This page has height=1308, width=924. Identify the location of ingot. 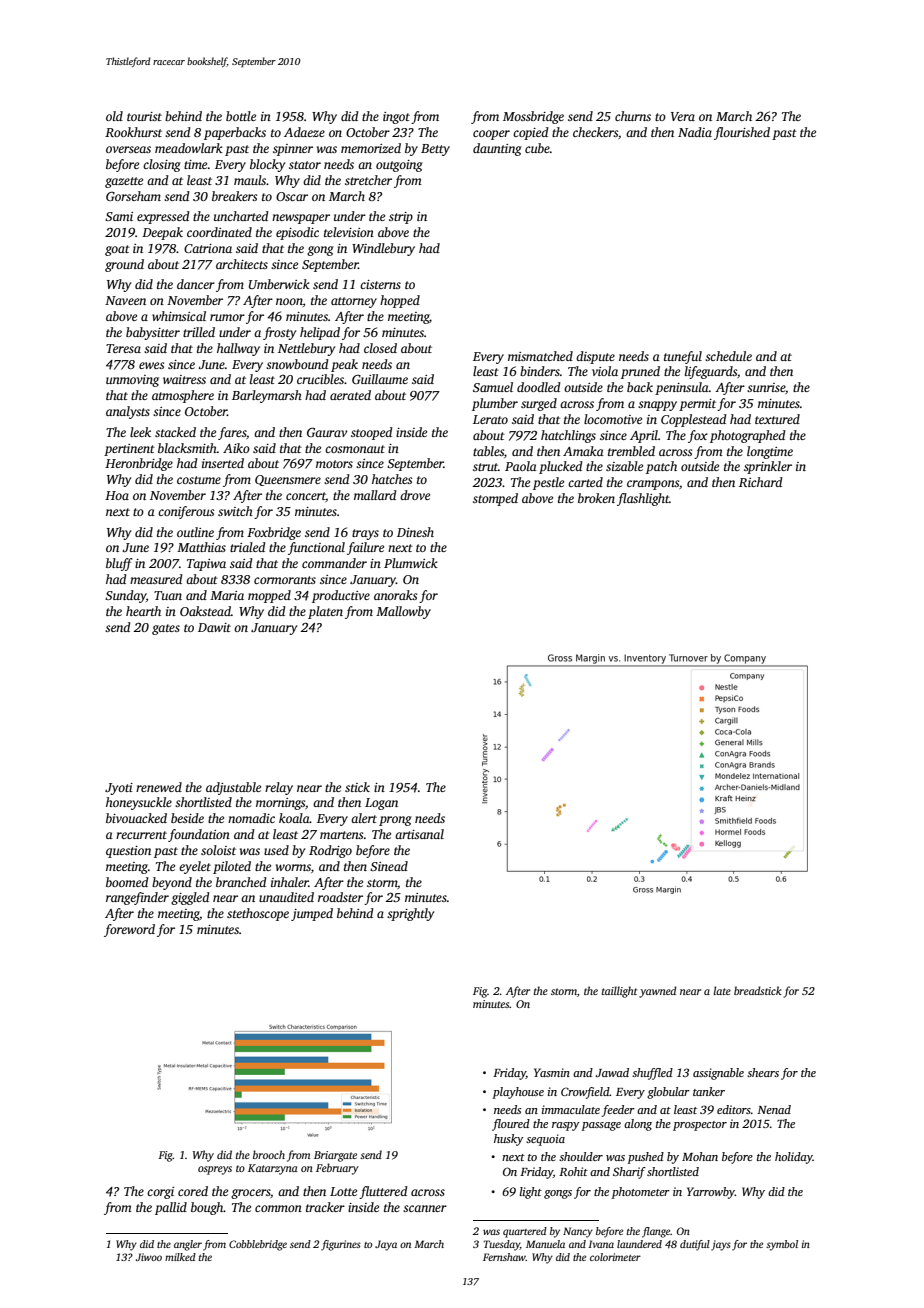
(396, 118).
